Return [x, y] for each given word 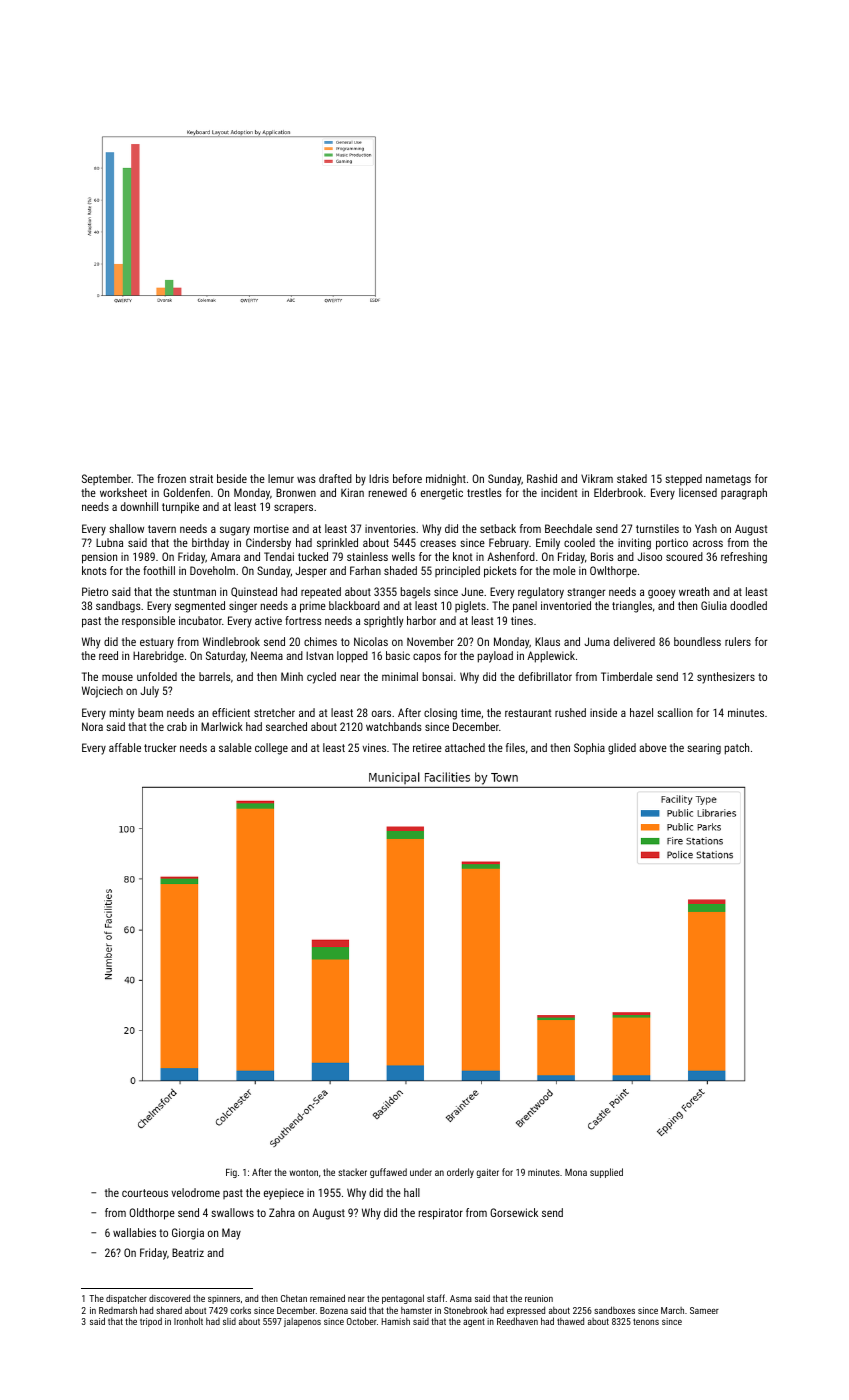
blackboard [354, 605]
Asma [461, 1298]
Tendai [279, 556]
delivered [634, 641]
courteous [145, 1193]
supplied [606, 1173]
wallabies [134, 1232]
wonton [303, 1172]
